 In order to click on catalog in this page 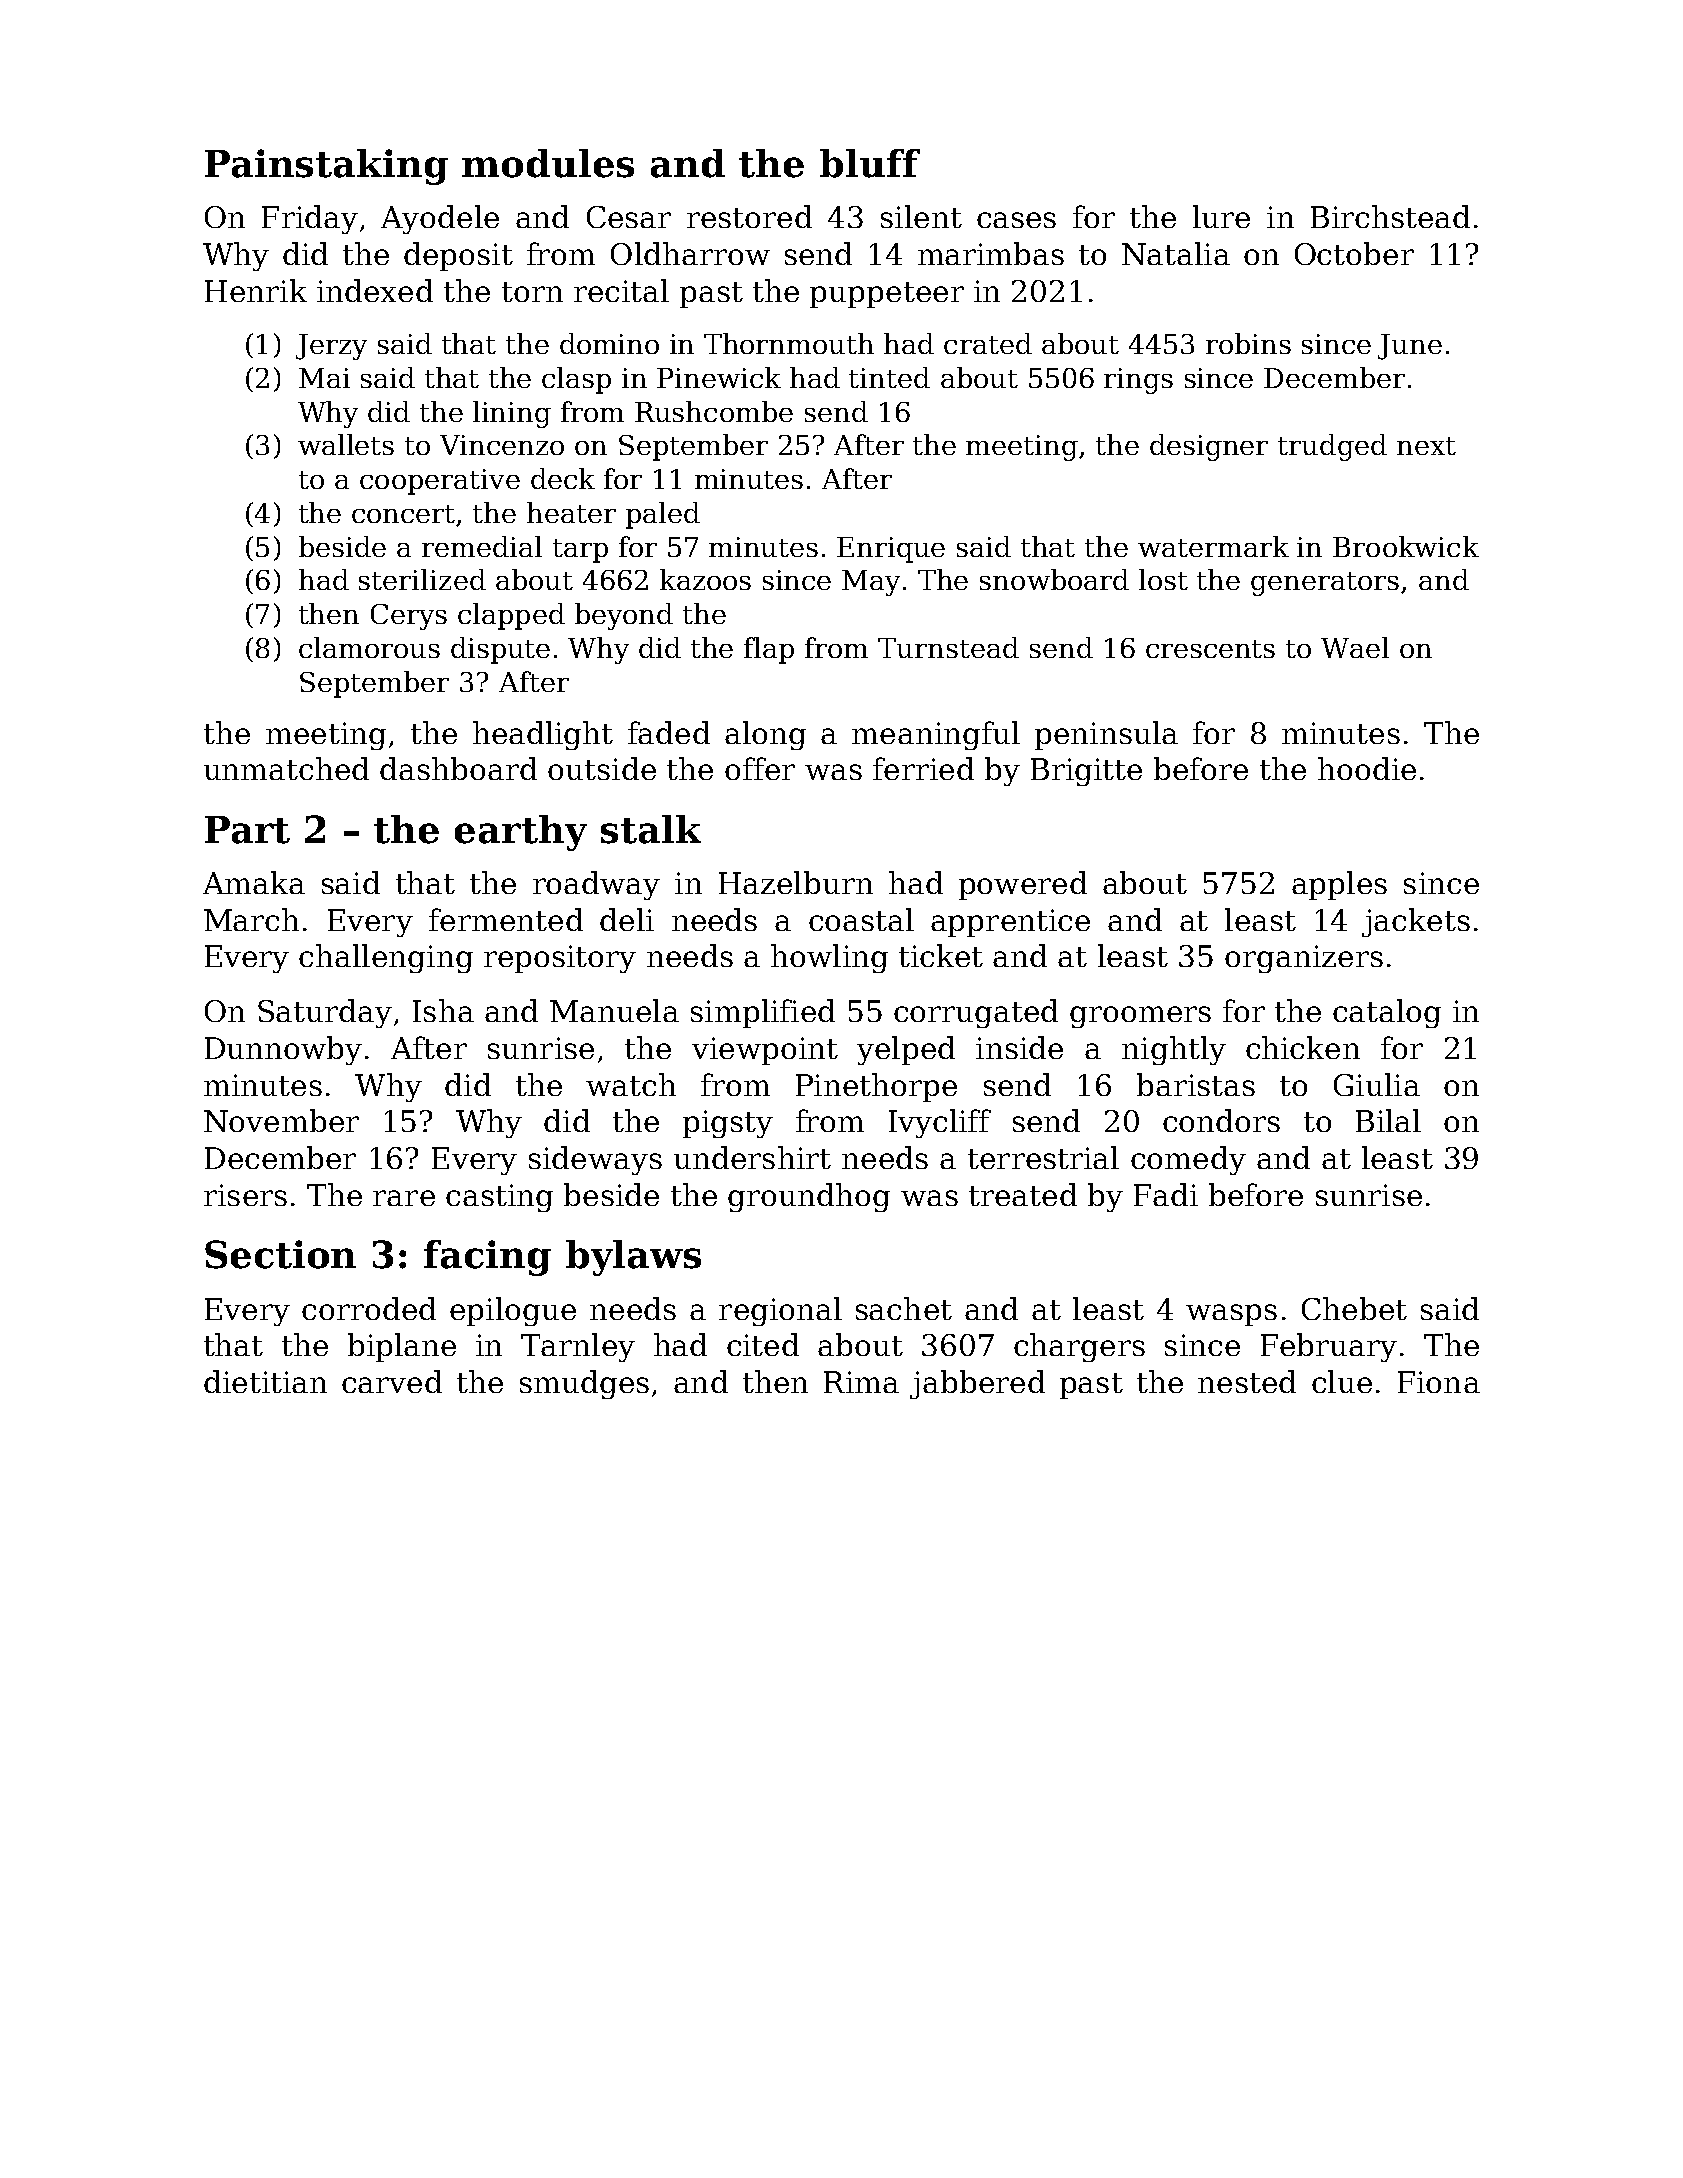, I will do `click(1387, 1013)`.
